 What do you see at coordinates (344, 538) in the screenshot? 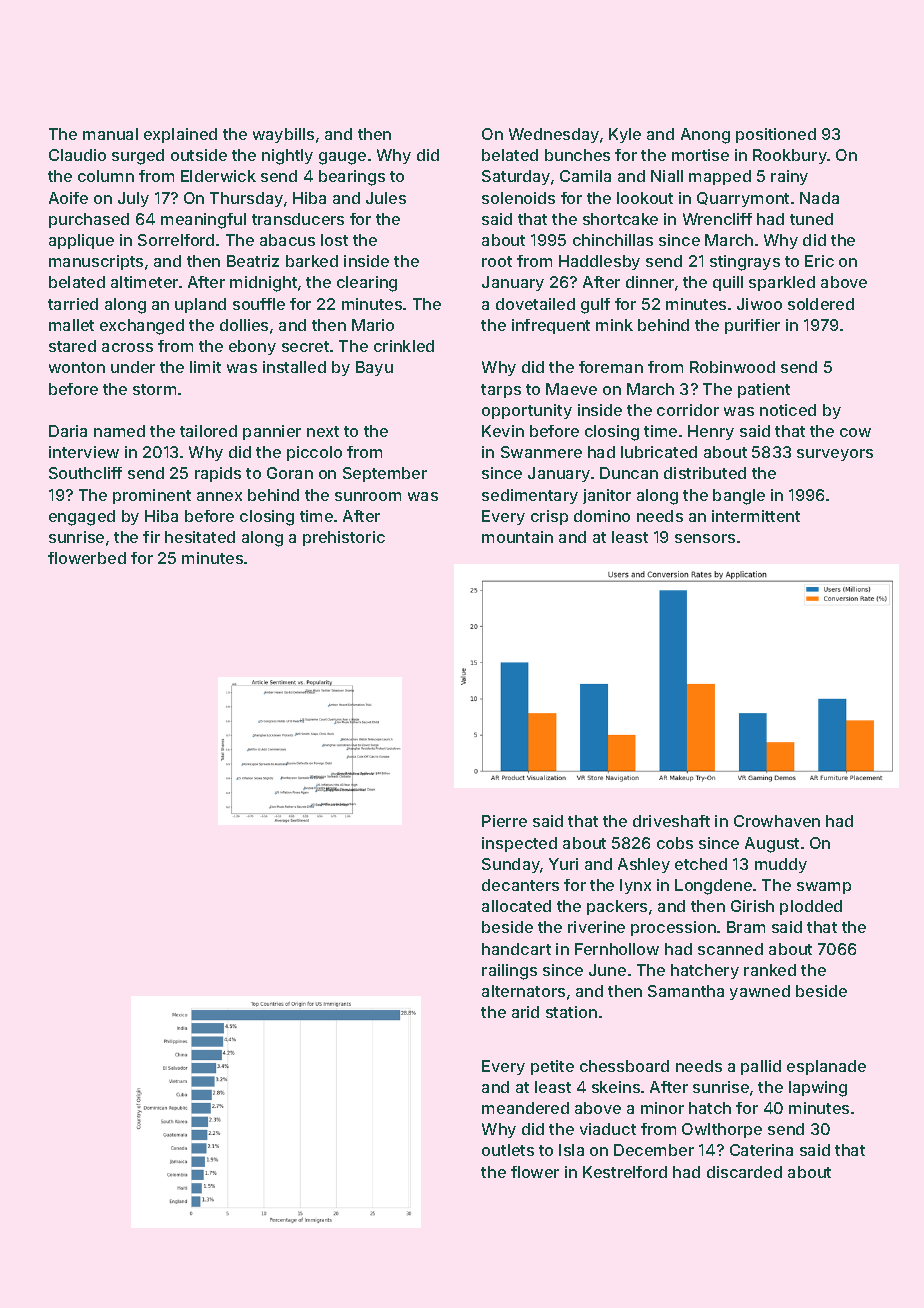
I see `prehistoric` at bounding box center [344, 538].
